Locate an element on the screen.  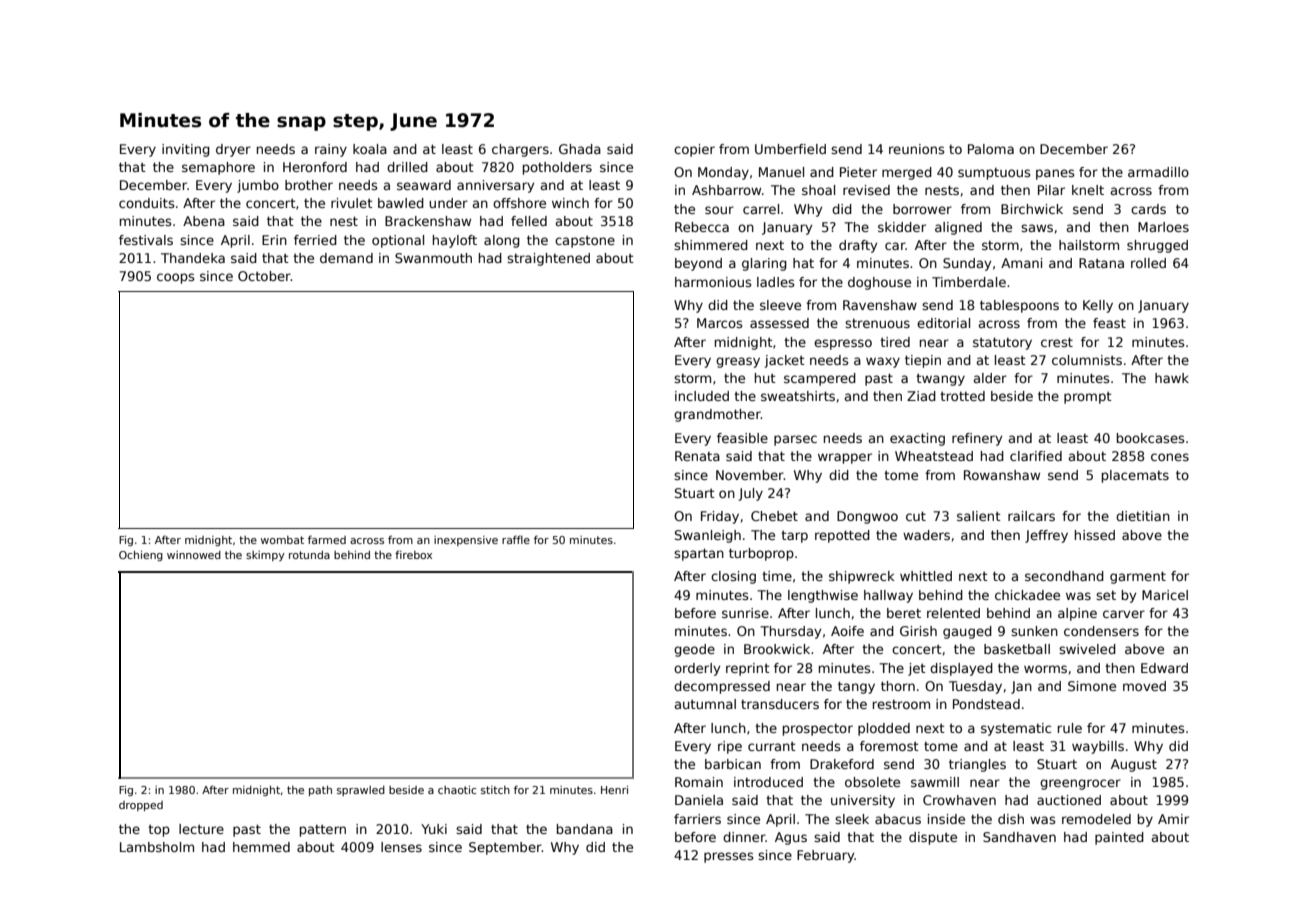
armadillo is located at coordinates (1158, 172).
